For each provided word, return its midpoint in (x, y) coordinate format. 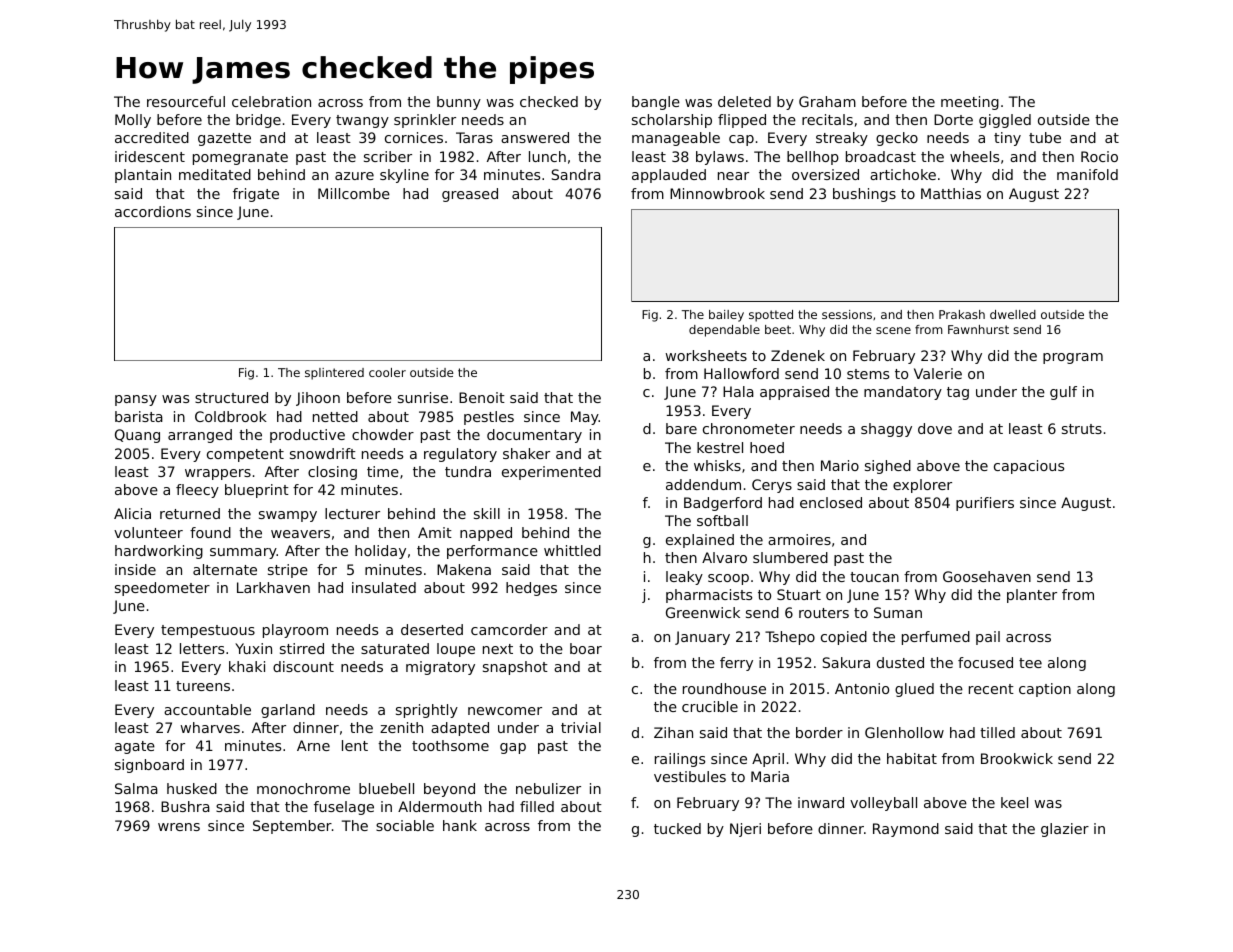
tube (1045, 137)
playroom (295, 631)
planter (1032, 596)
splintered (334, 374)
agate (135, 747)
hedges (531, 589)
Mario (840, 465)
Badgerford (723, 504)
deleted (744, 101)
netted (335, 416)
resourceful (186, 101)
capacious (1029, 467)
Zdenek (798, 355)
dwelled (1013, 314)
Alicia (132, 513)
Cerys (772, 486)
